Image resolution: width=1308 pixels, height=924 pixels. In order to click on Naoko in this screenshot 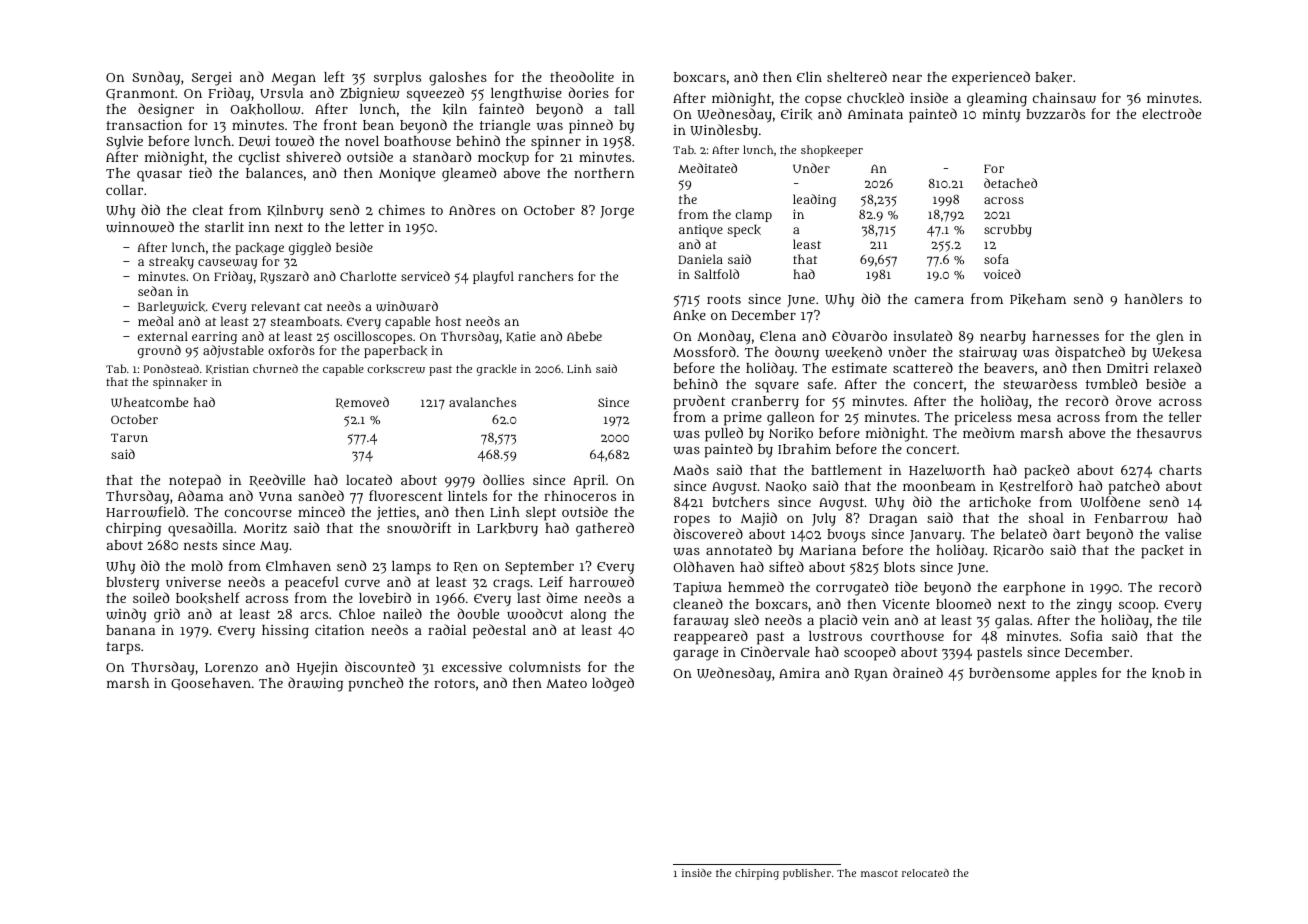, I will do `click(786, 486)`.
